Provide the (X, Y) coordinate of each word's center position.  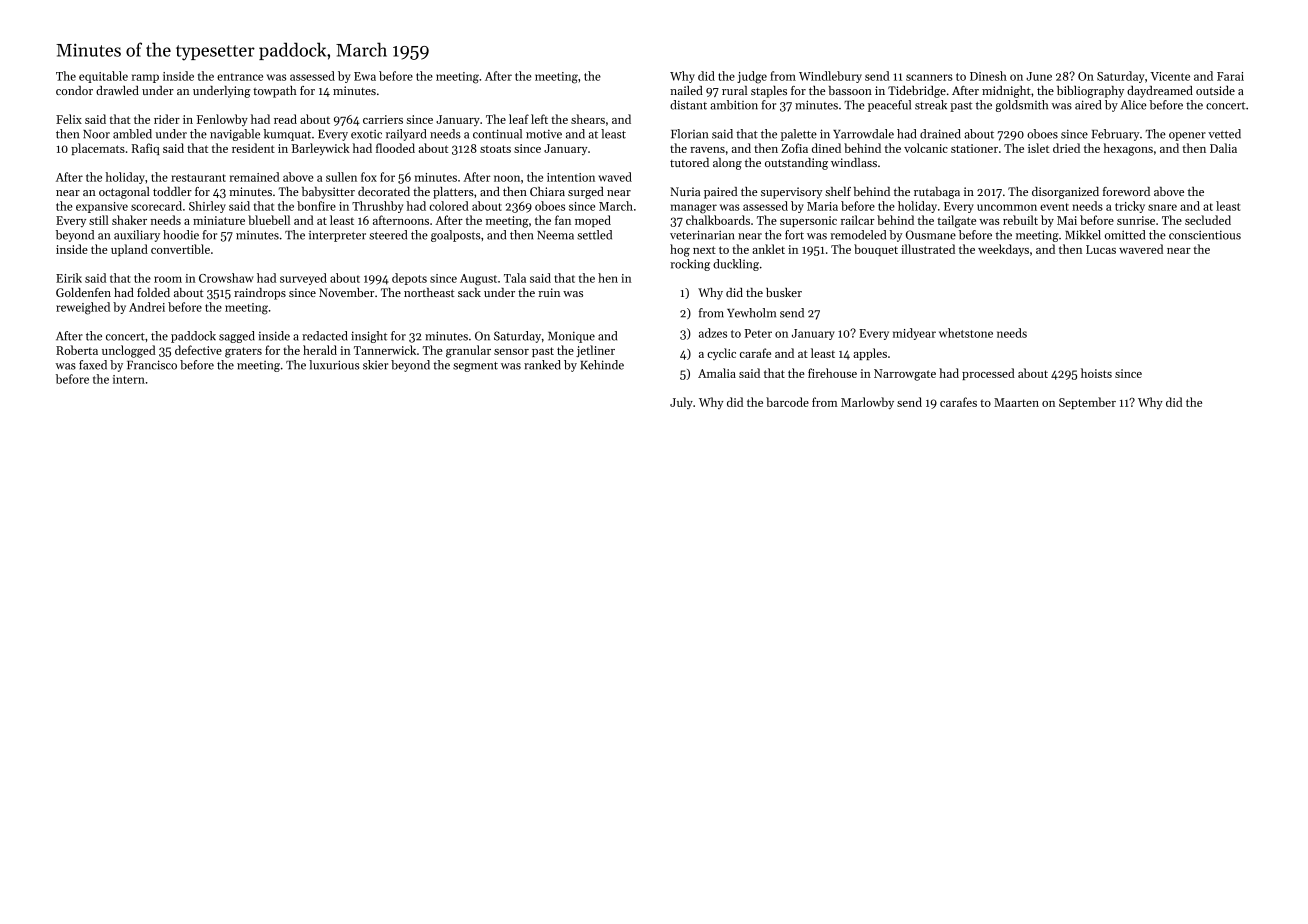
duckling (736, 265)
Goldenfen (83, 292)
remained (254, 177)
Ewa (365, 76)
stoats (495, 149)
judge (752, 77)
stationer (974, 148)
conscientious (1205, 235)
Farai (1230, 76)
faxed (93, 365)
